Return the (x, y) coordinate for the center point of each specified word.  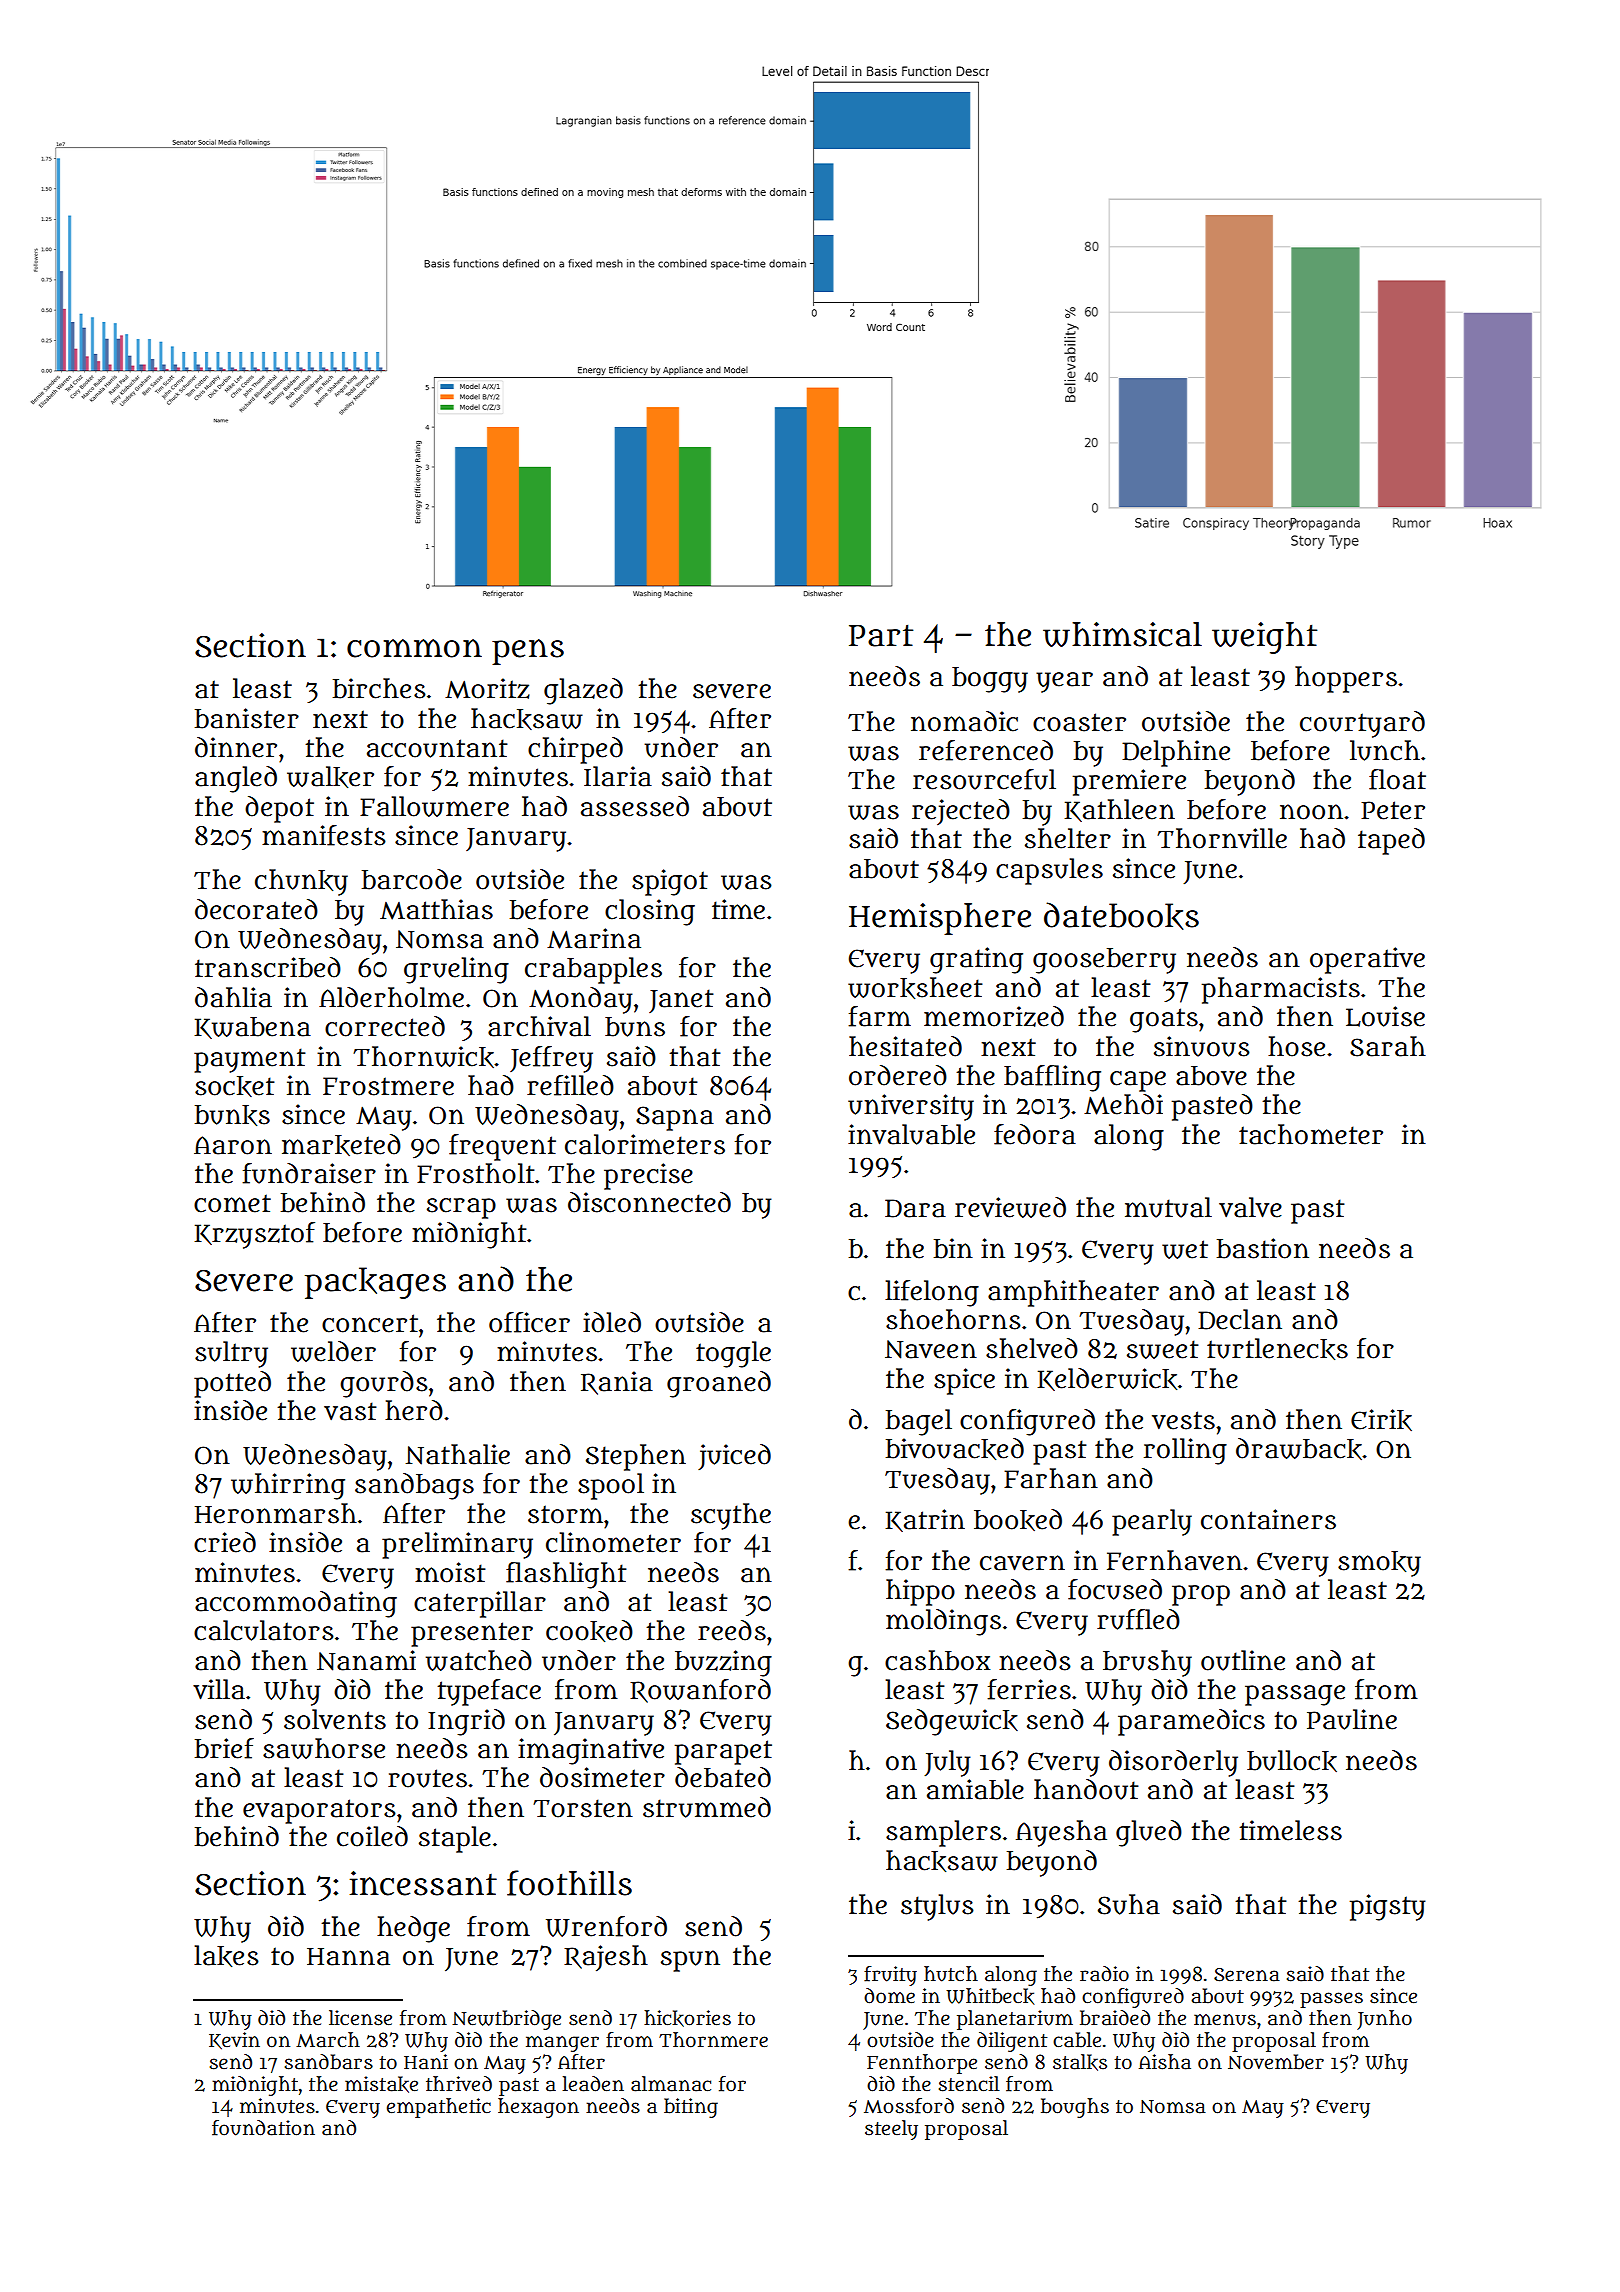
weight (1264, 638)
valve (1250, 1207)
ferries (1029, 1689)
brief (224, 1748)
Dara (915, 1208)
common (414, 648)
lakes (226, 1956)
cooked (589, 1631)
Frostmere (388, 1086)
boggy (990, 680)
